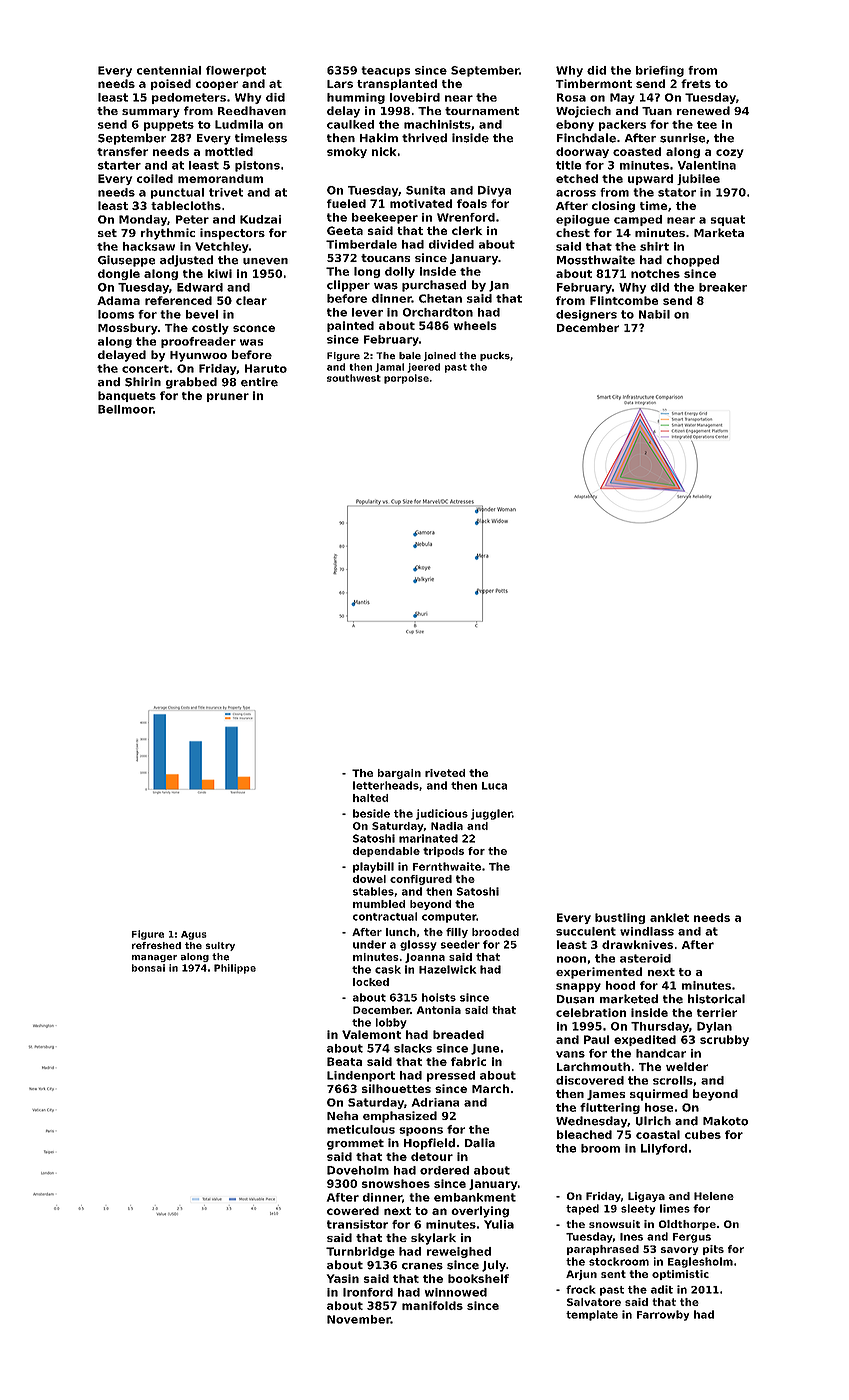 This document has width=849, height=1400. What do you see at coordinates (343, 1278) in the document?
I see `Yasin` at bounding box center [343, 1278].
